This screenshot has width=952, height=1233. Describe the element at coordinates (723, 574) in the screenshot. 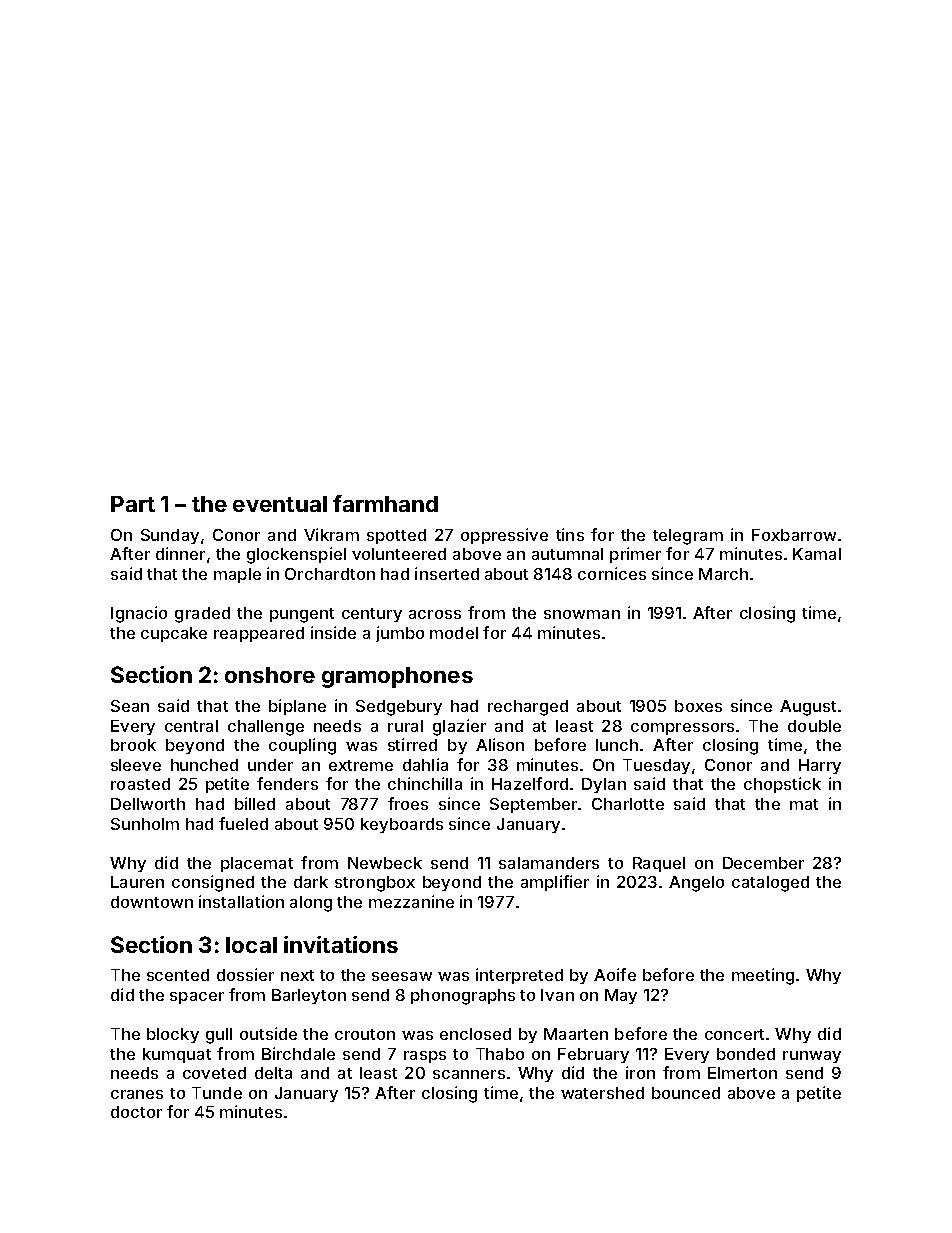

I see `March` at that location.
